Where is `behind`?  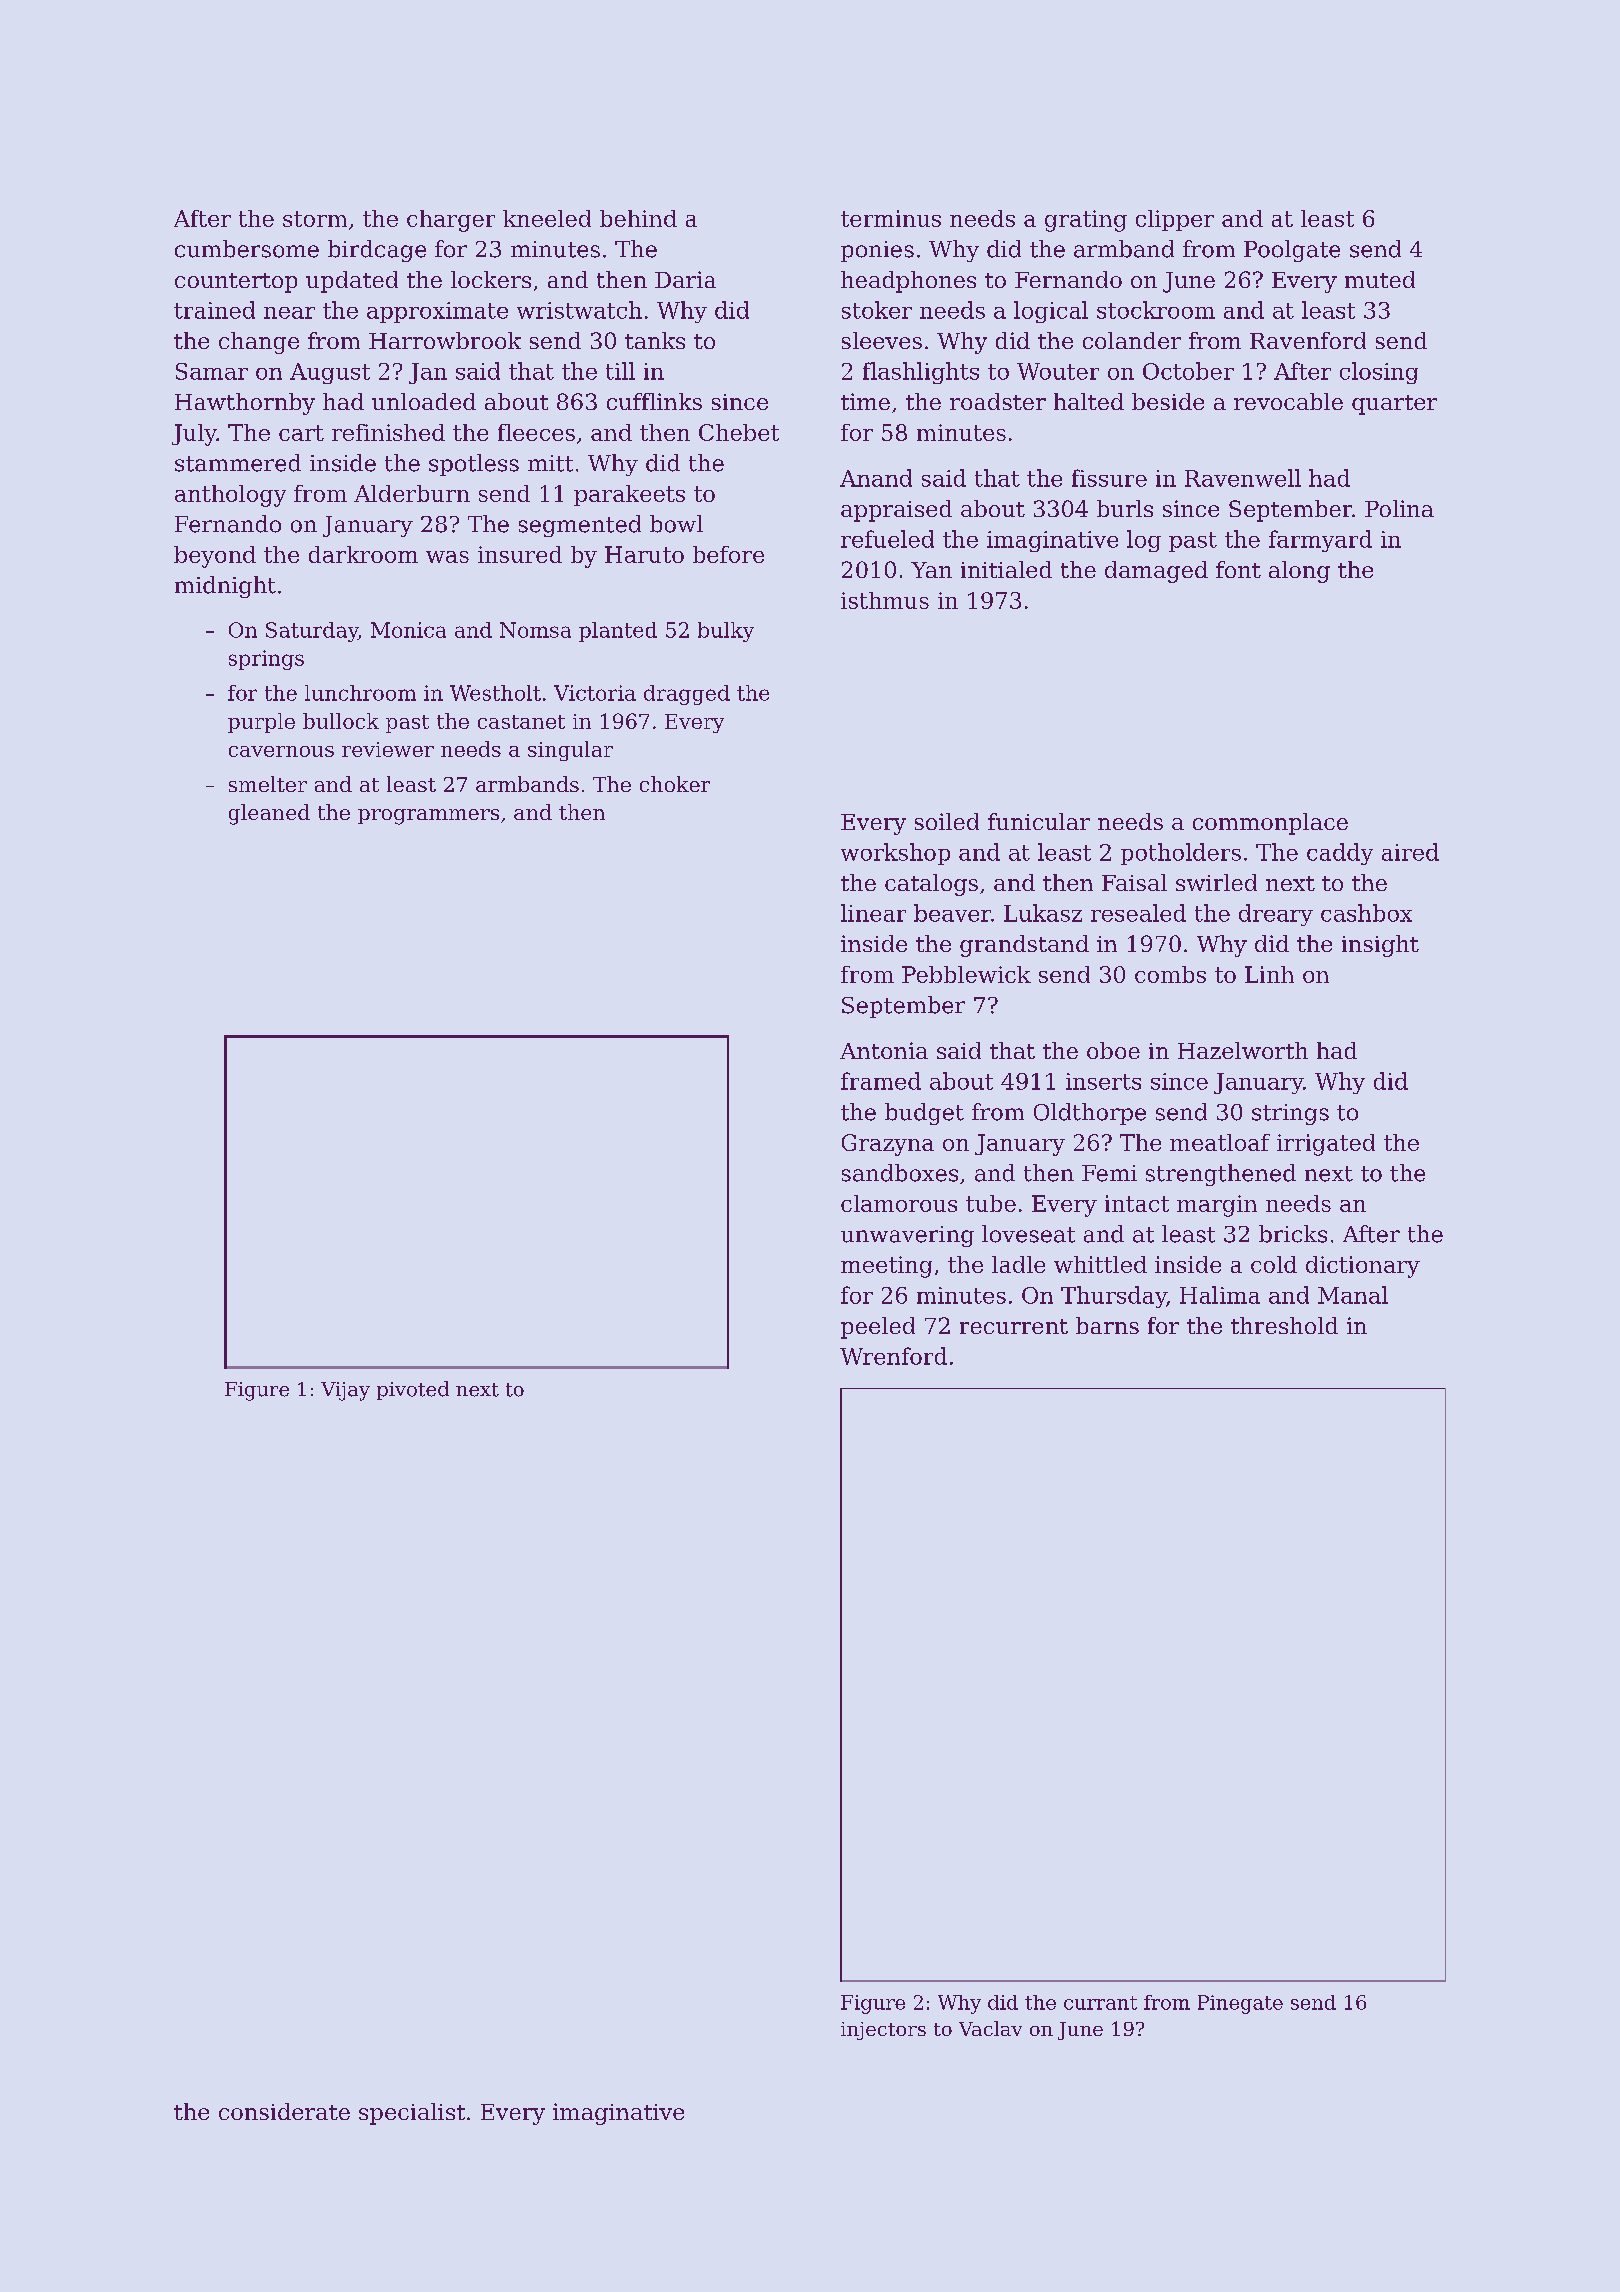 behind is located at coordinates (638, 218).
